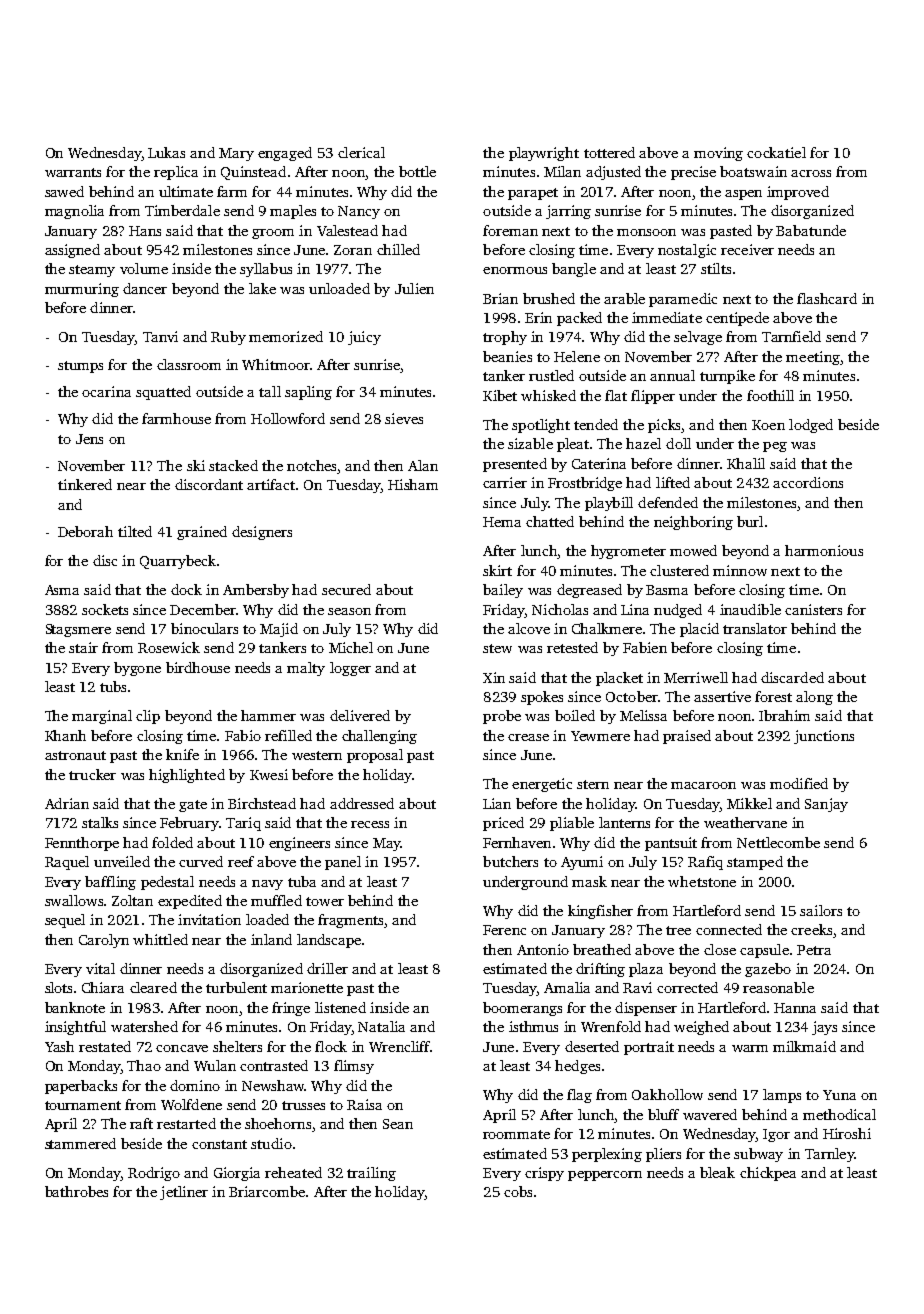 The height and width of the screenshot is (1314, 924). I want to click on bathrobes, so click(76, 1191).
